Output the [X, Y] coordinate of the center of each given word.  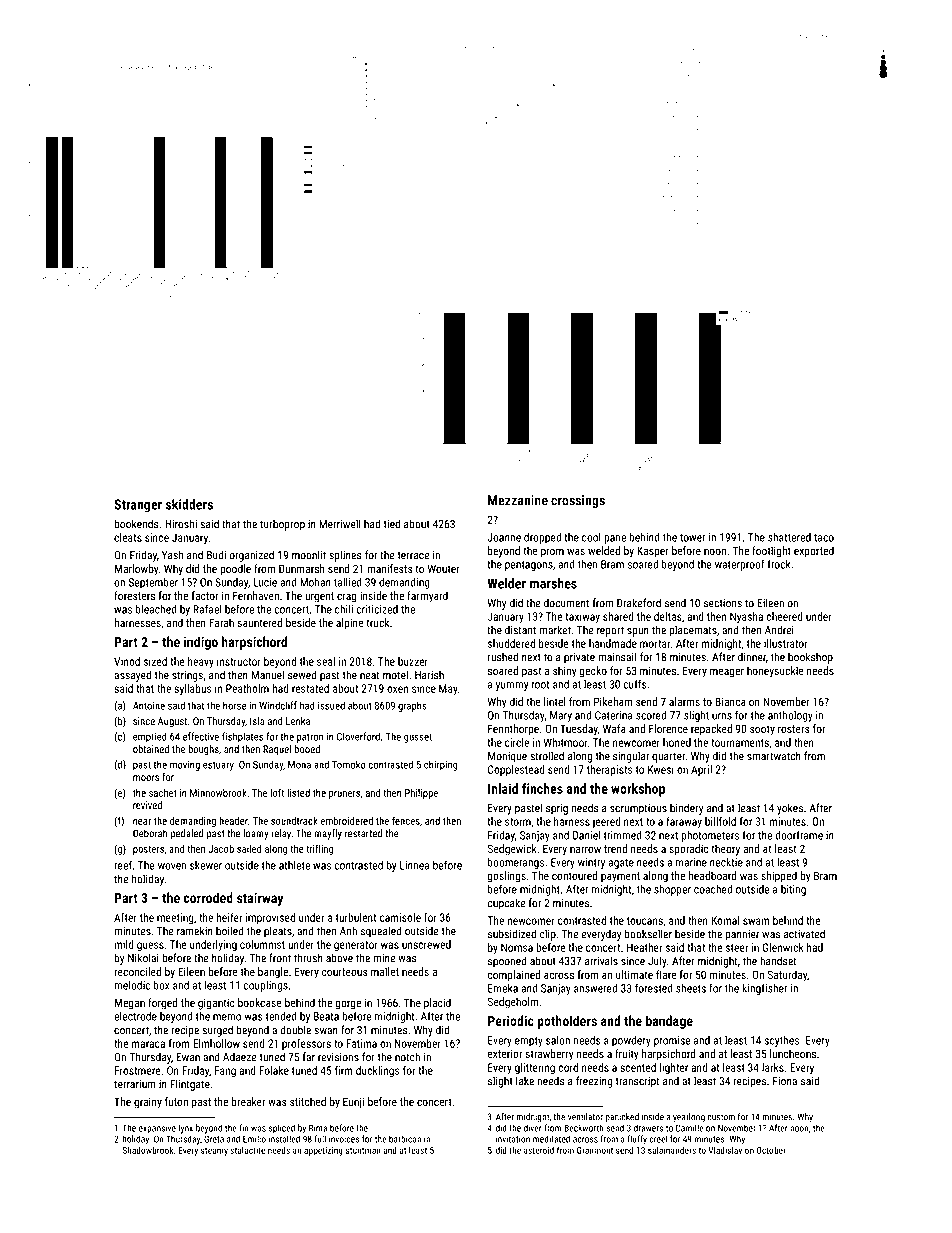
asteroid [539, 1150]
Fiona [785, 1081]
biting [793, 890]
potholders [567, 1022]
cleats [128, 537]
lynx [186, 1129]
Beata [326, 1016]
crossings [578, 501]
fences [406, 820]
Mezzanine [518, 500]
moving [185, 766]
